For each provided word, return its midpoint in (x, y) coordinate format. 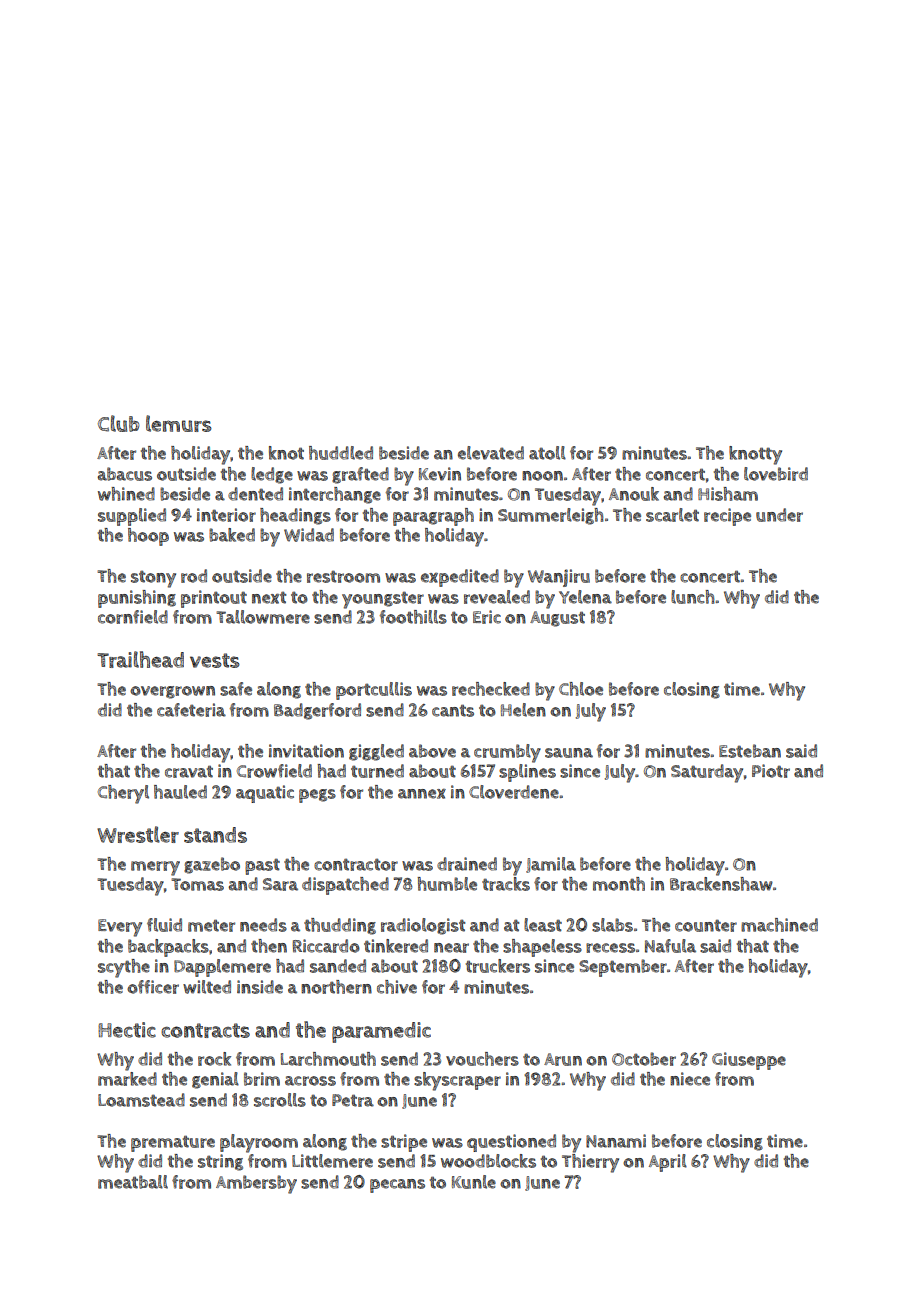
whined (126, 494)
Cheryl (123, 794)
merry (155, 868)
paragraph (433, 517)
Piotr (771, 771)
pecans (397, 1186)
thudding (340, 926)
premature (173, 1144)
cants (453, 711)
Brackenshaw (721, 884)
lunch (693, 597)
